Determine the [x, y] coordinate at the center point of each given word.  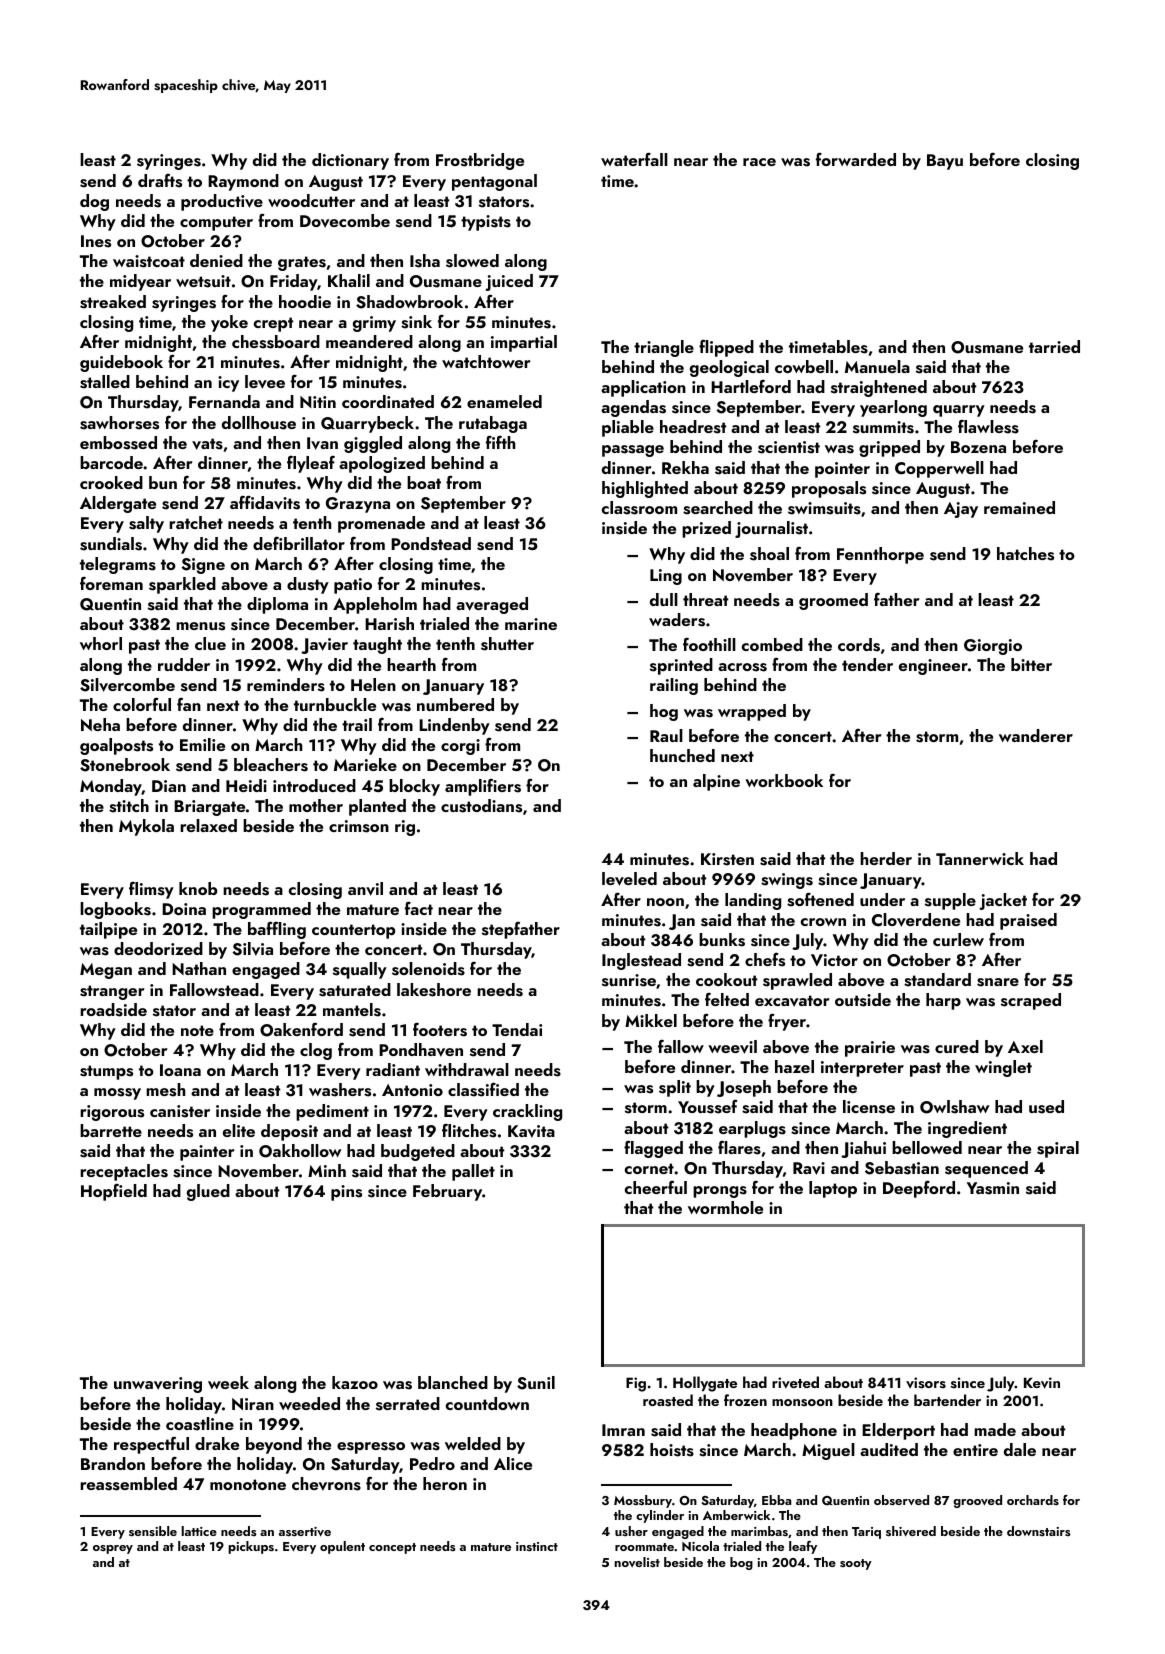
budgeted [418, 1152]
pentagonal [494, 182]
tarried [1054, 346]
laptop [833, 1189]
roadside [113, 1010]
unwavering [158, 1385]
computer [216, 223]
